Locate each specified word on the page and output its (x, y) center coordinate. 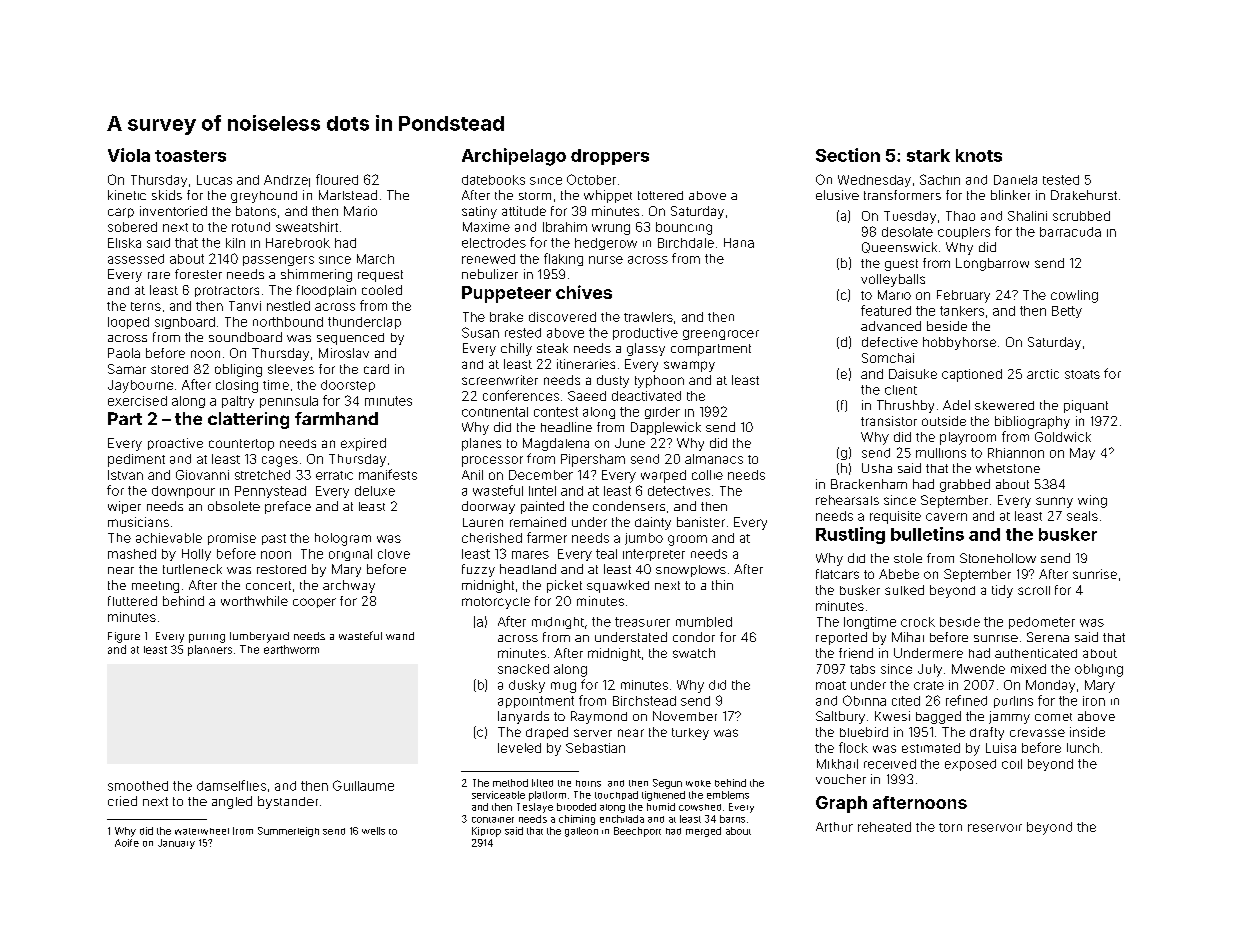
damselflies (231, 785)
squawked (618, 586)
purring (207, 638)
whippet (608, 196)
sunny (1054, 502)
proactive (175, 444)
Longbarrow (992, 264)
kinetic (127, 195)
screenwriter (500, 380)
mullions (941, 453)
